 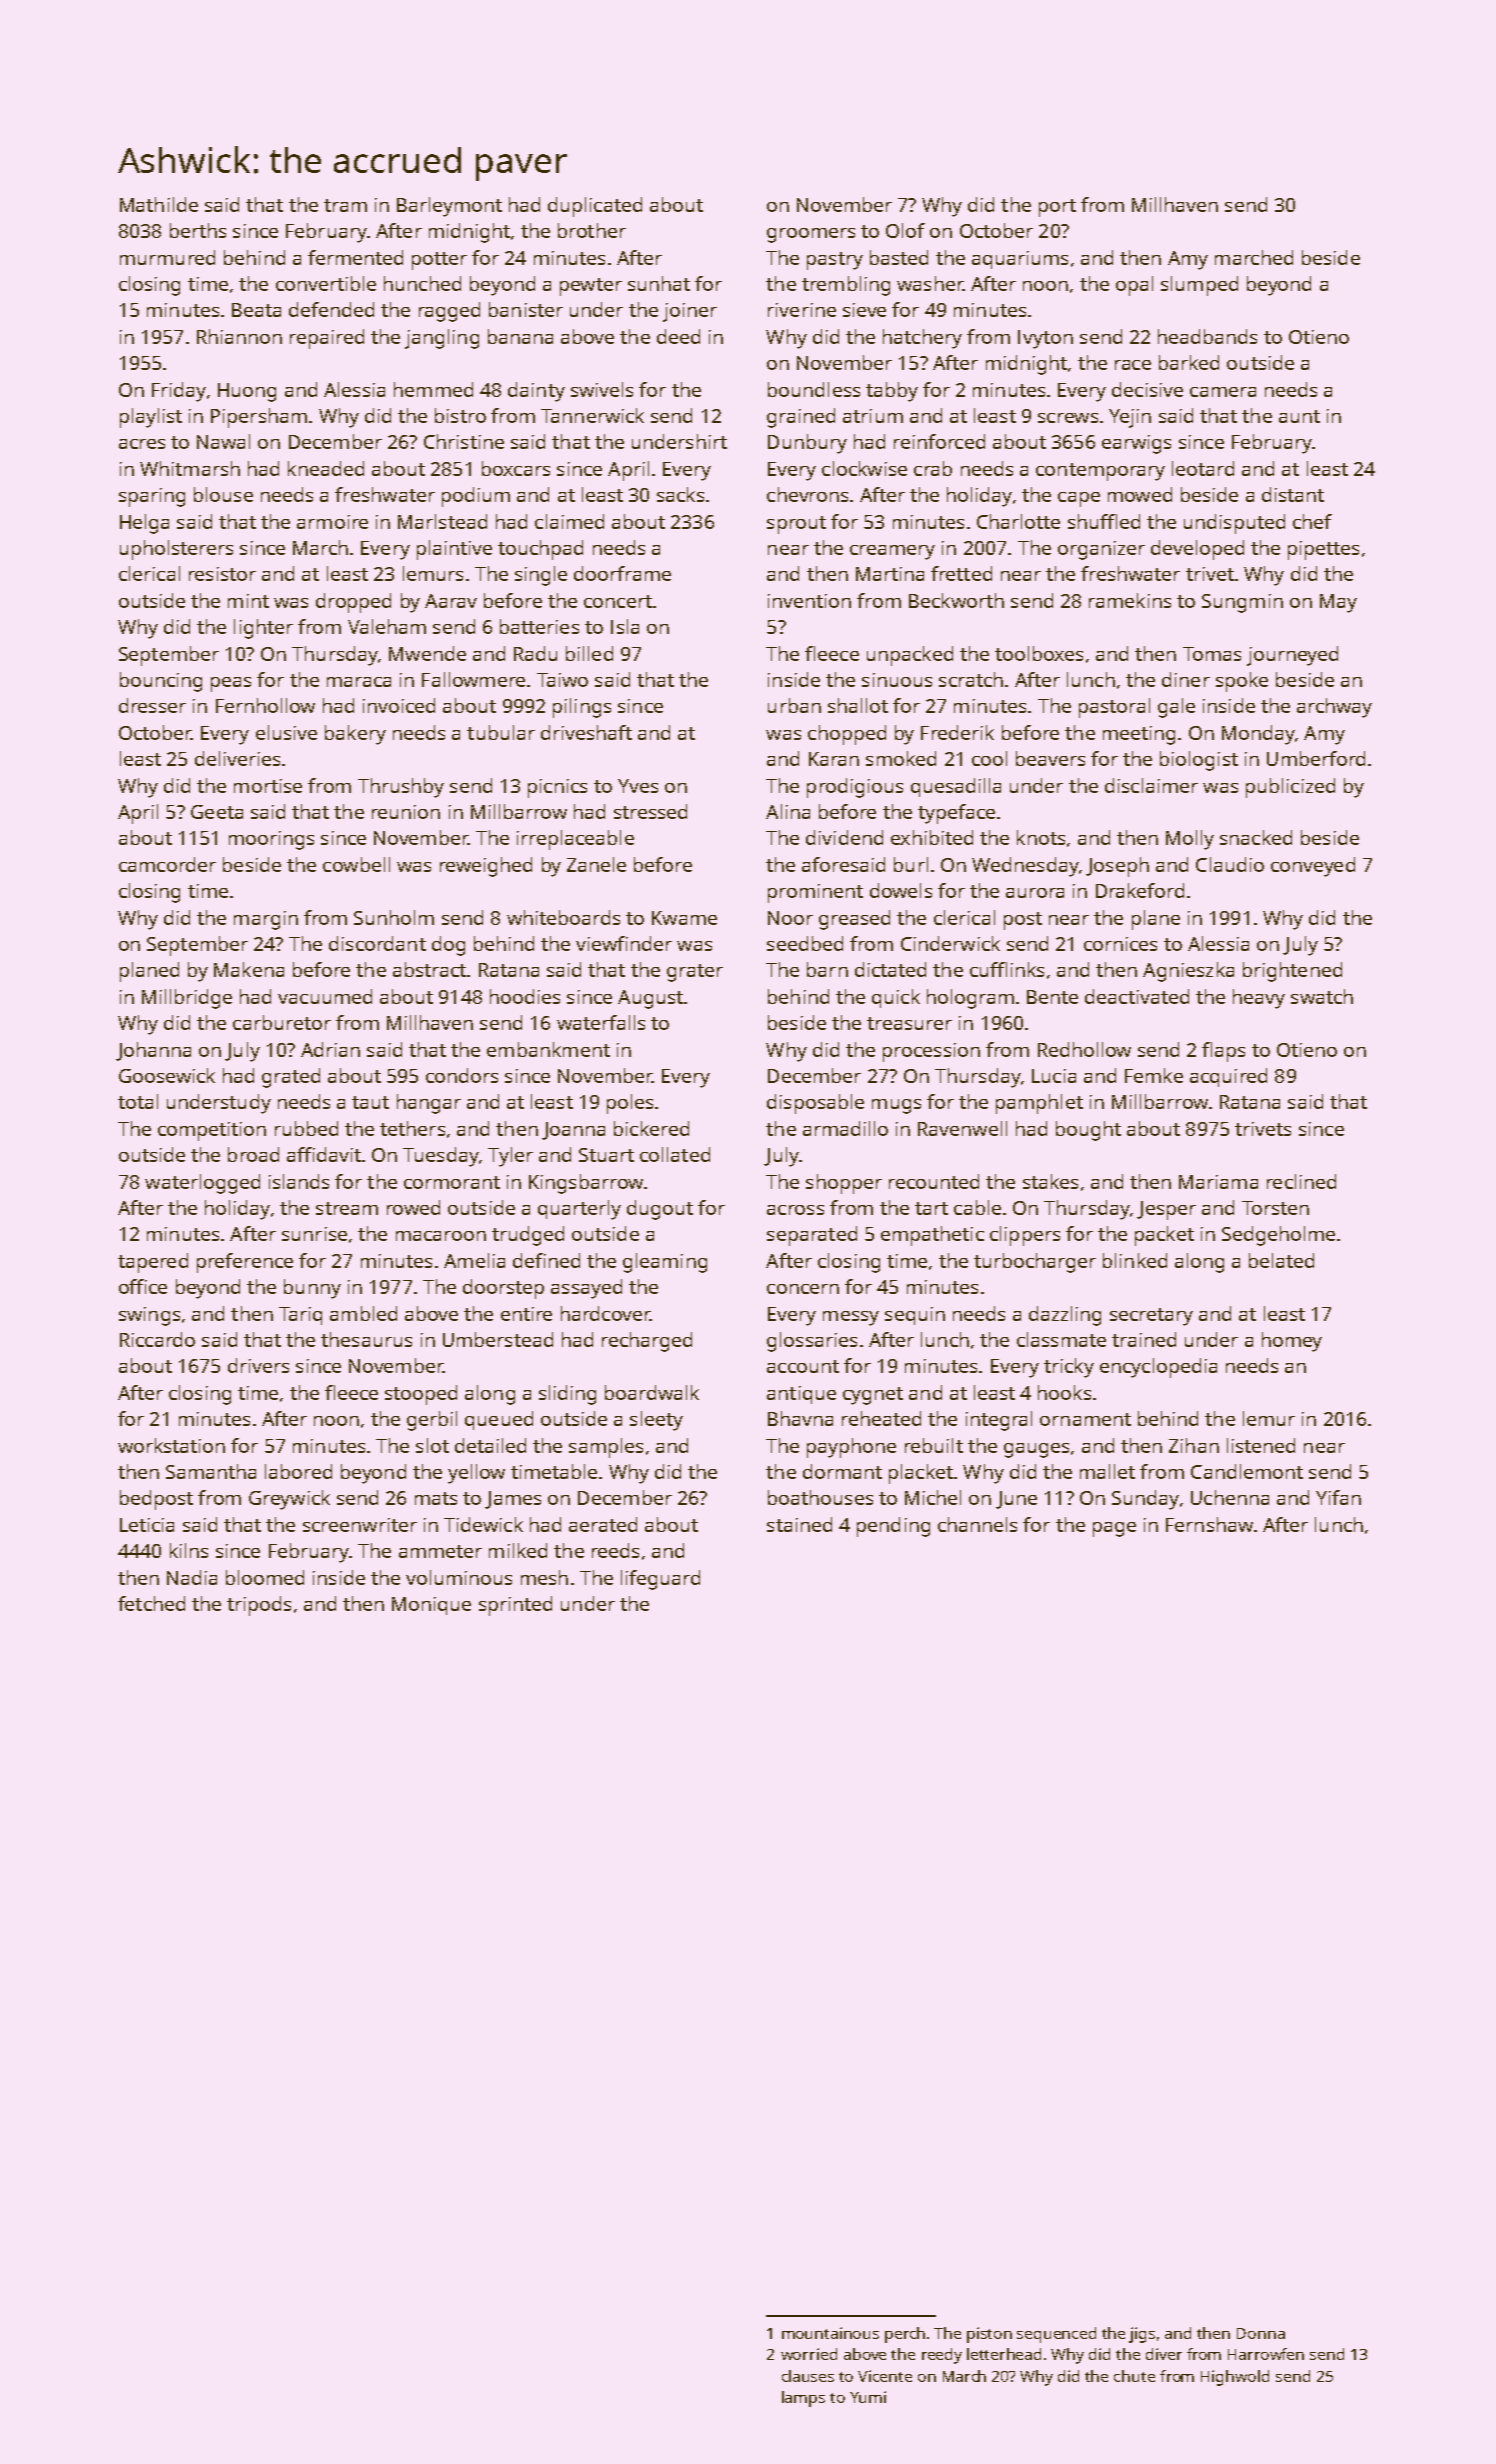 What do you see at coordinates (808, 2376) in the screenshot?
I see `clauses` at bounding box center [808, 2376].
